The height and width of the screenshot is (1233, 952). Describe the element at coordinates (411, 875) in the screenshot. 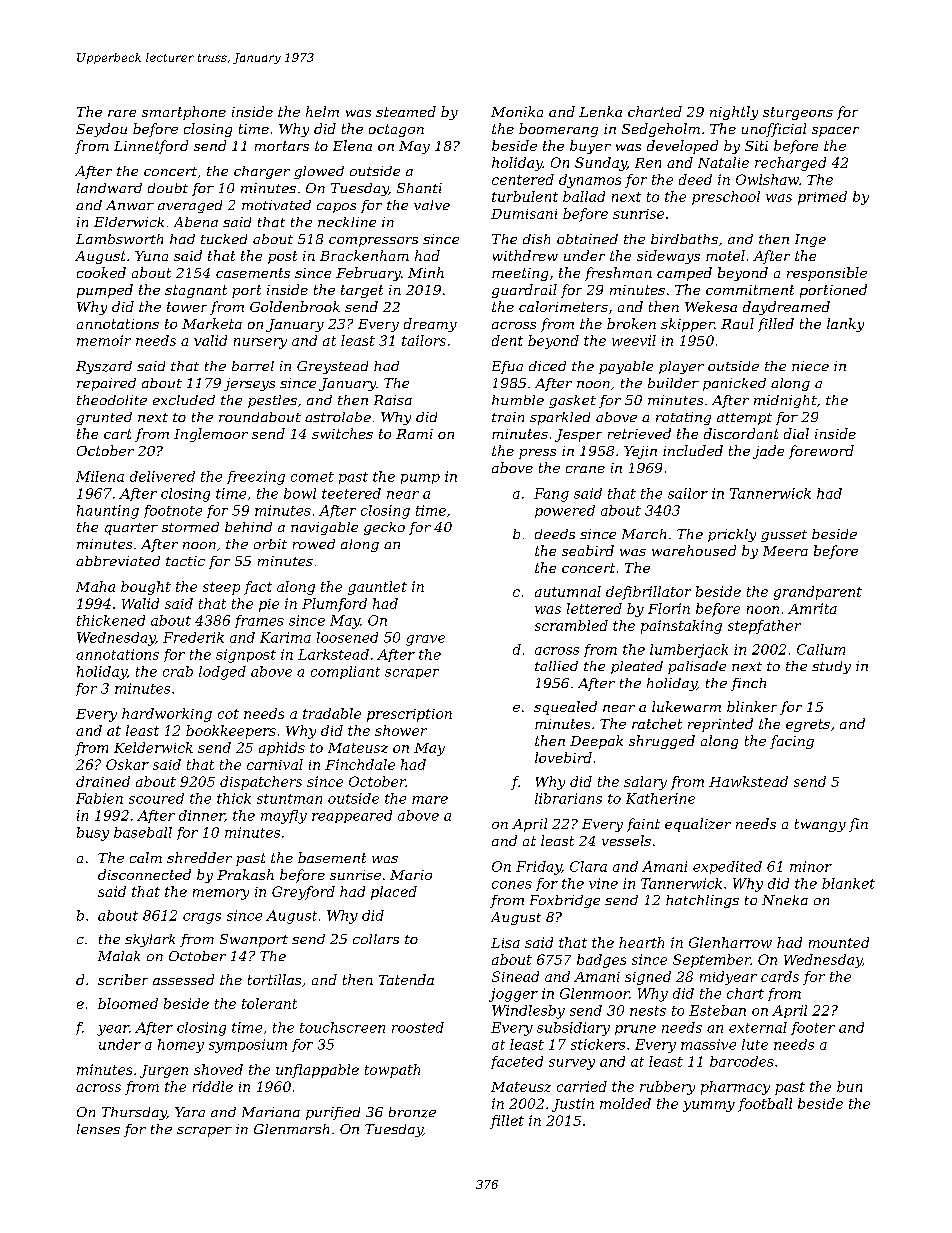

I see `Mario` at that location.
